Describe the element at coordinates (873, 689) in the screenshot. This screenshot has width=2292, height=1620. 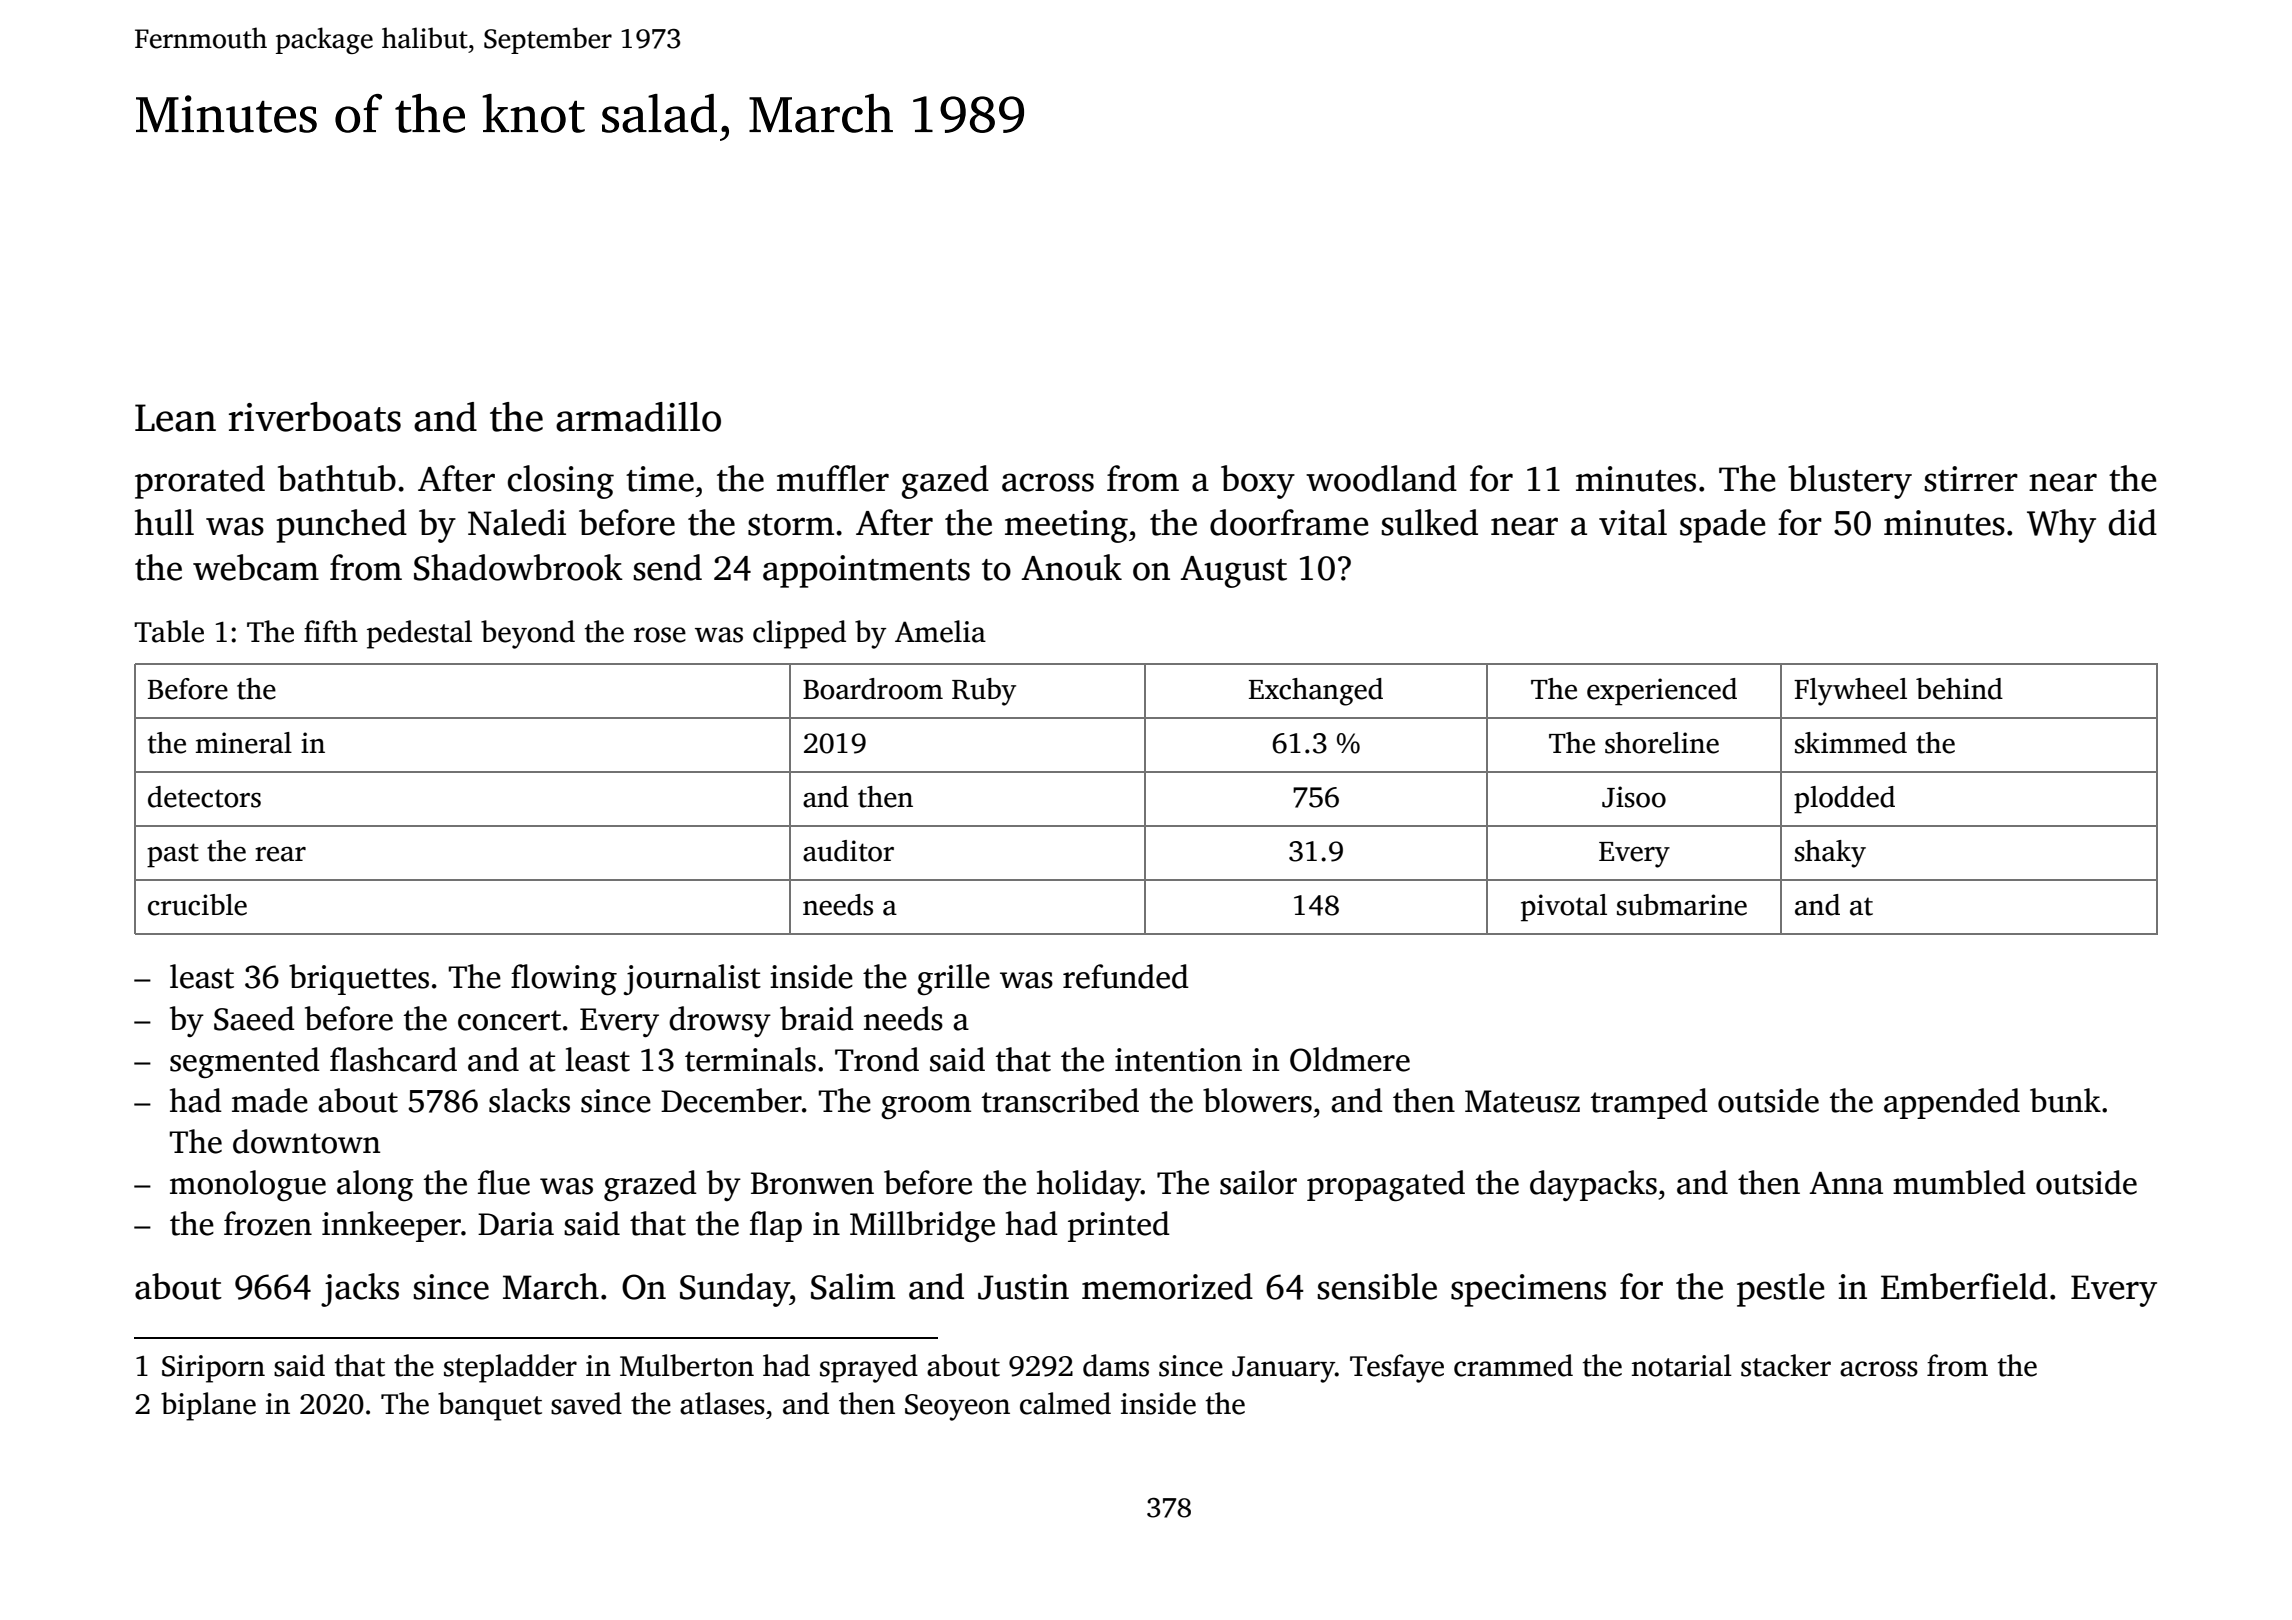
I see `Boardroom` at that location.
